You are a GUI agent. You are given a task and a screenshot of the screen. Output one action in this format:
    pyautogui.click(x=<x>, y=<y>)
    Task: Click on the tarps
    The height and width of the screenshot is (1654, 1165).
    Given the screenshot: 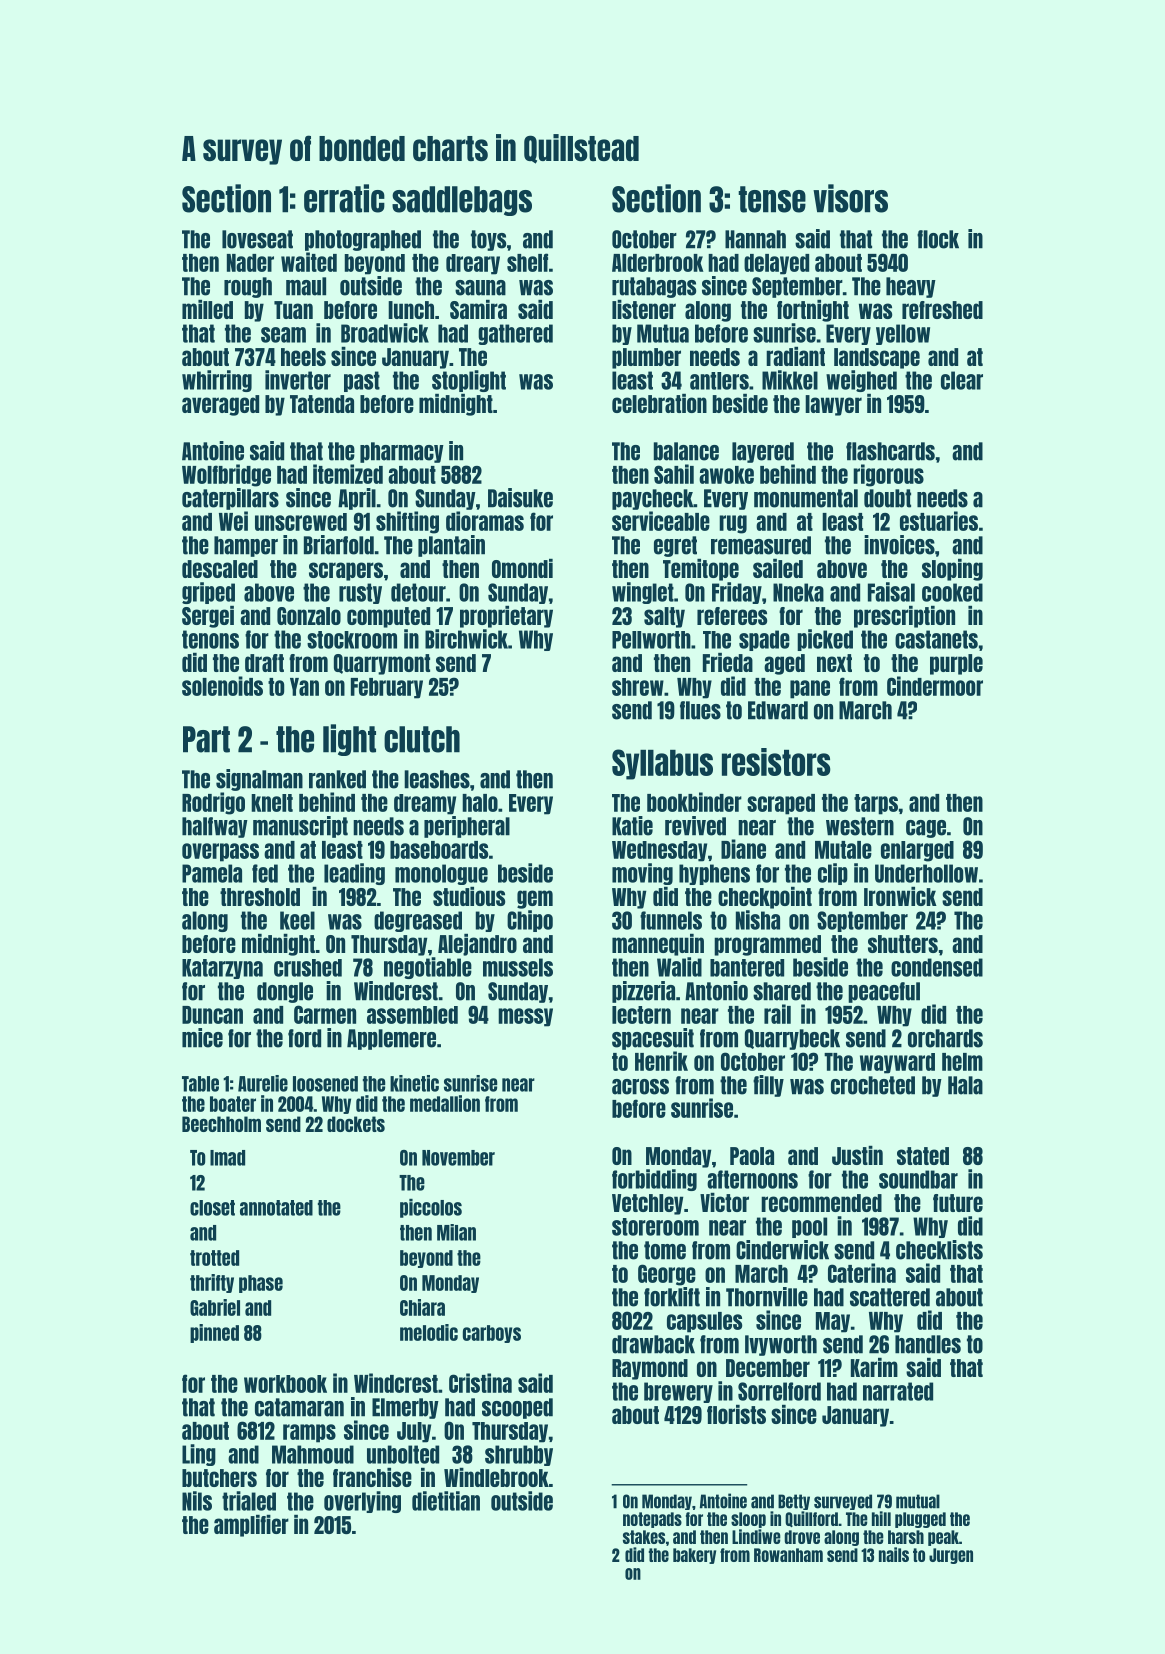 What is the action you would take?
    pyautogui.click(x=876, y=804)
